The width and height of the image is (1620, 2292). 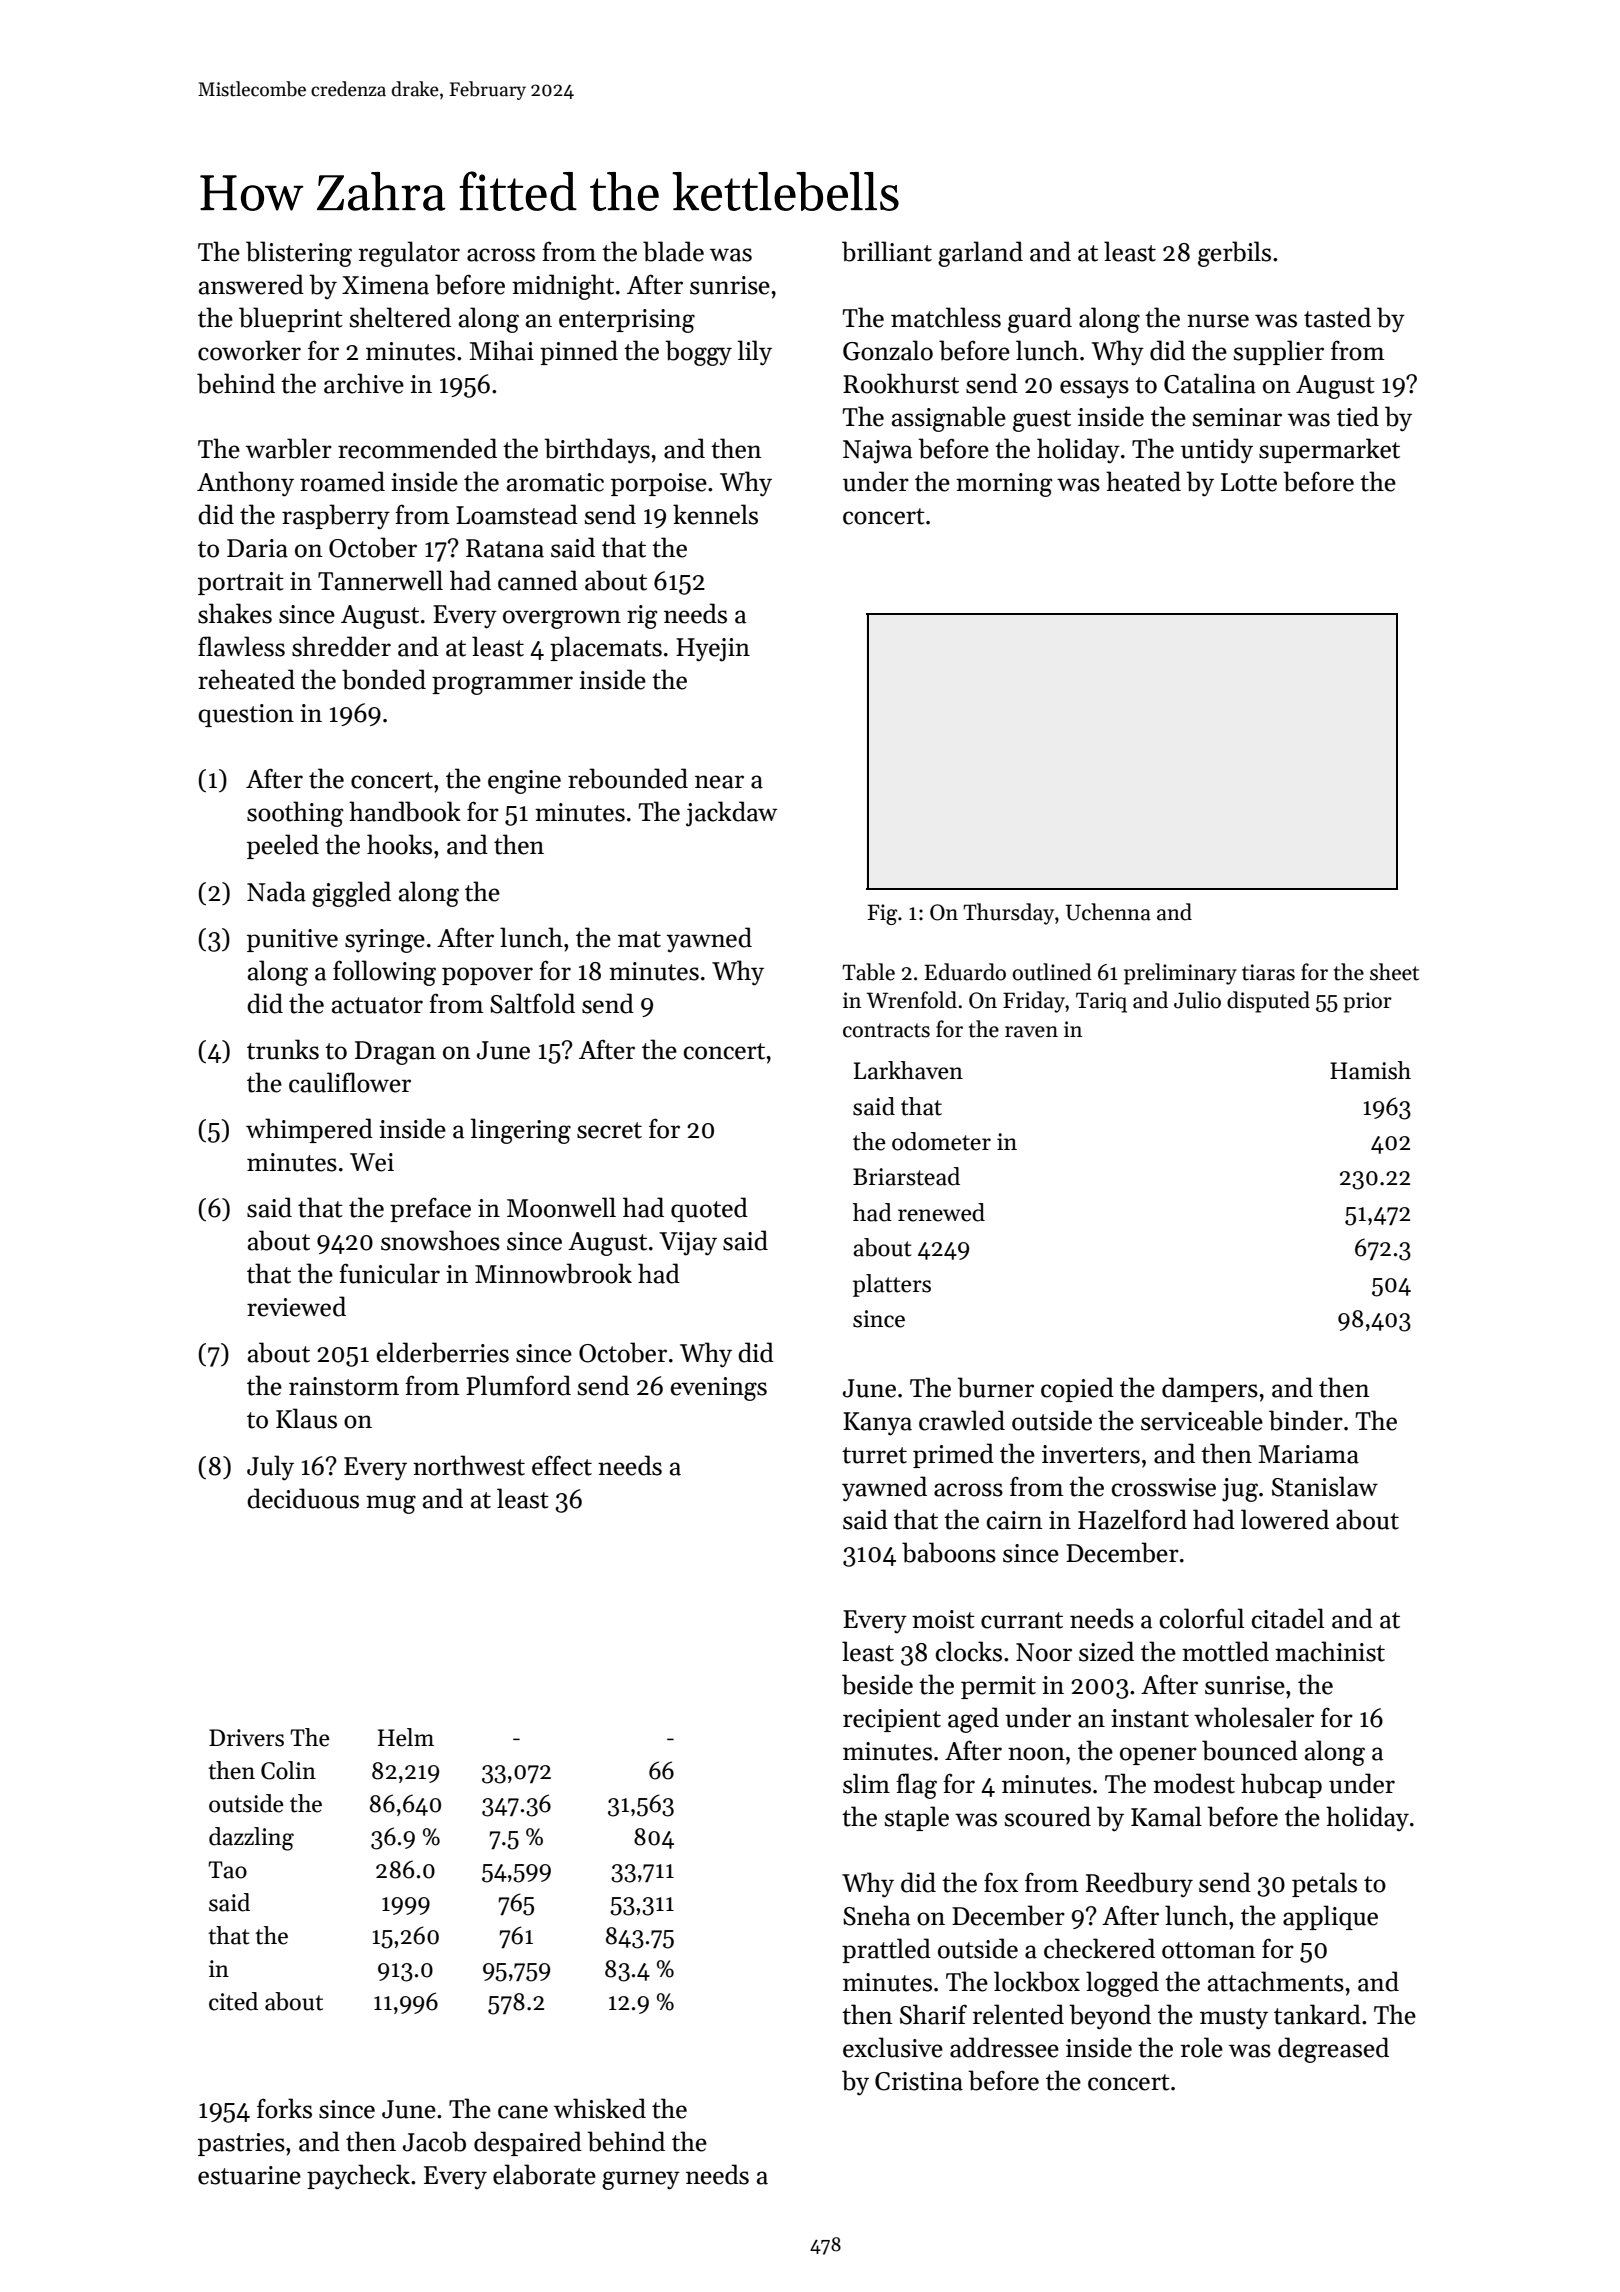 What do you see at coordinates (487, 976) in the image?
I see `popover` at bounding box center [487, 976].
